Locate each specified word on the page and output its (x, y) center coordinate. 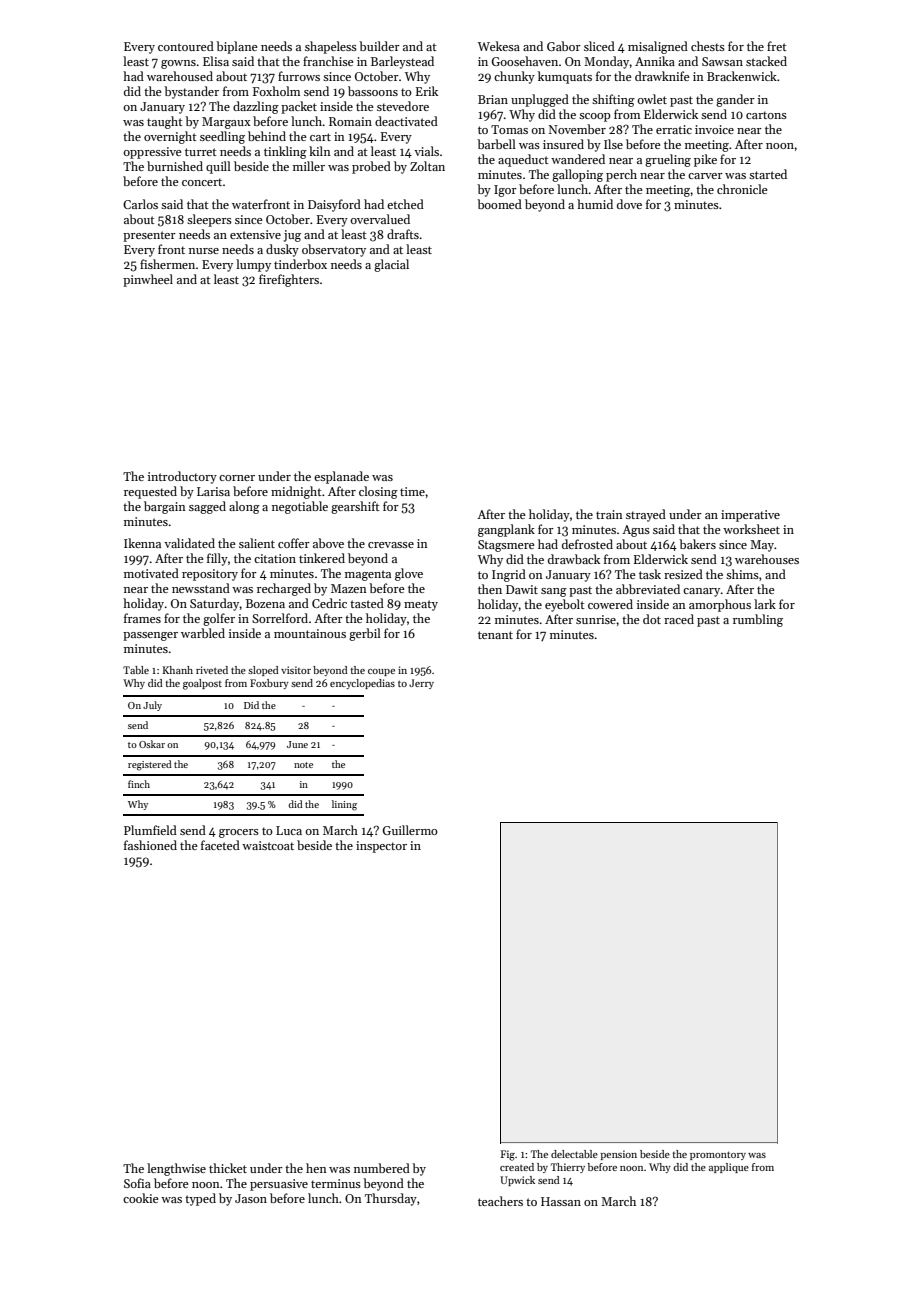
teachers (500, 1201)
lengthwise (176, 1169)
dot (652, 619)
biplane (237, 47)
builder (379, 46)
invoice (714, 129)
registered (150, 765)
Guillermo (410, 830)
